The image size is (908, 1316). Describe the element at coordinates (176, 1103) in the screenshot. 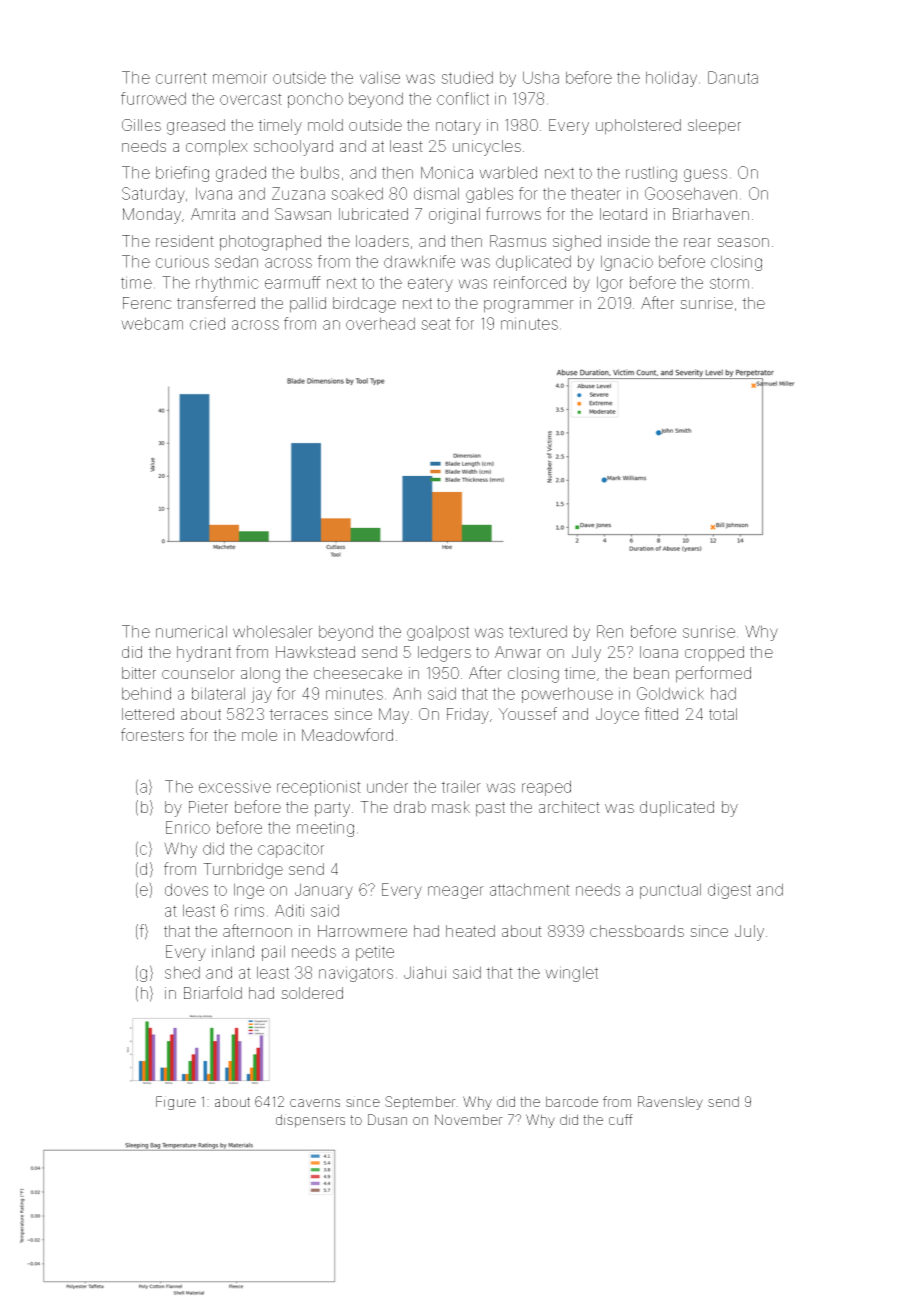

I see `Figure` at that location.
